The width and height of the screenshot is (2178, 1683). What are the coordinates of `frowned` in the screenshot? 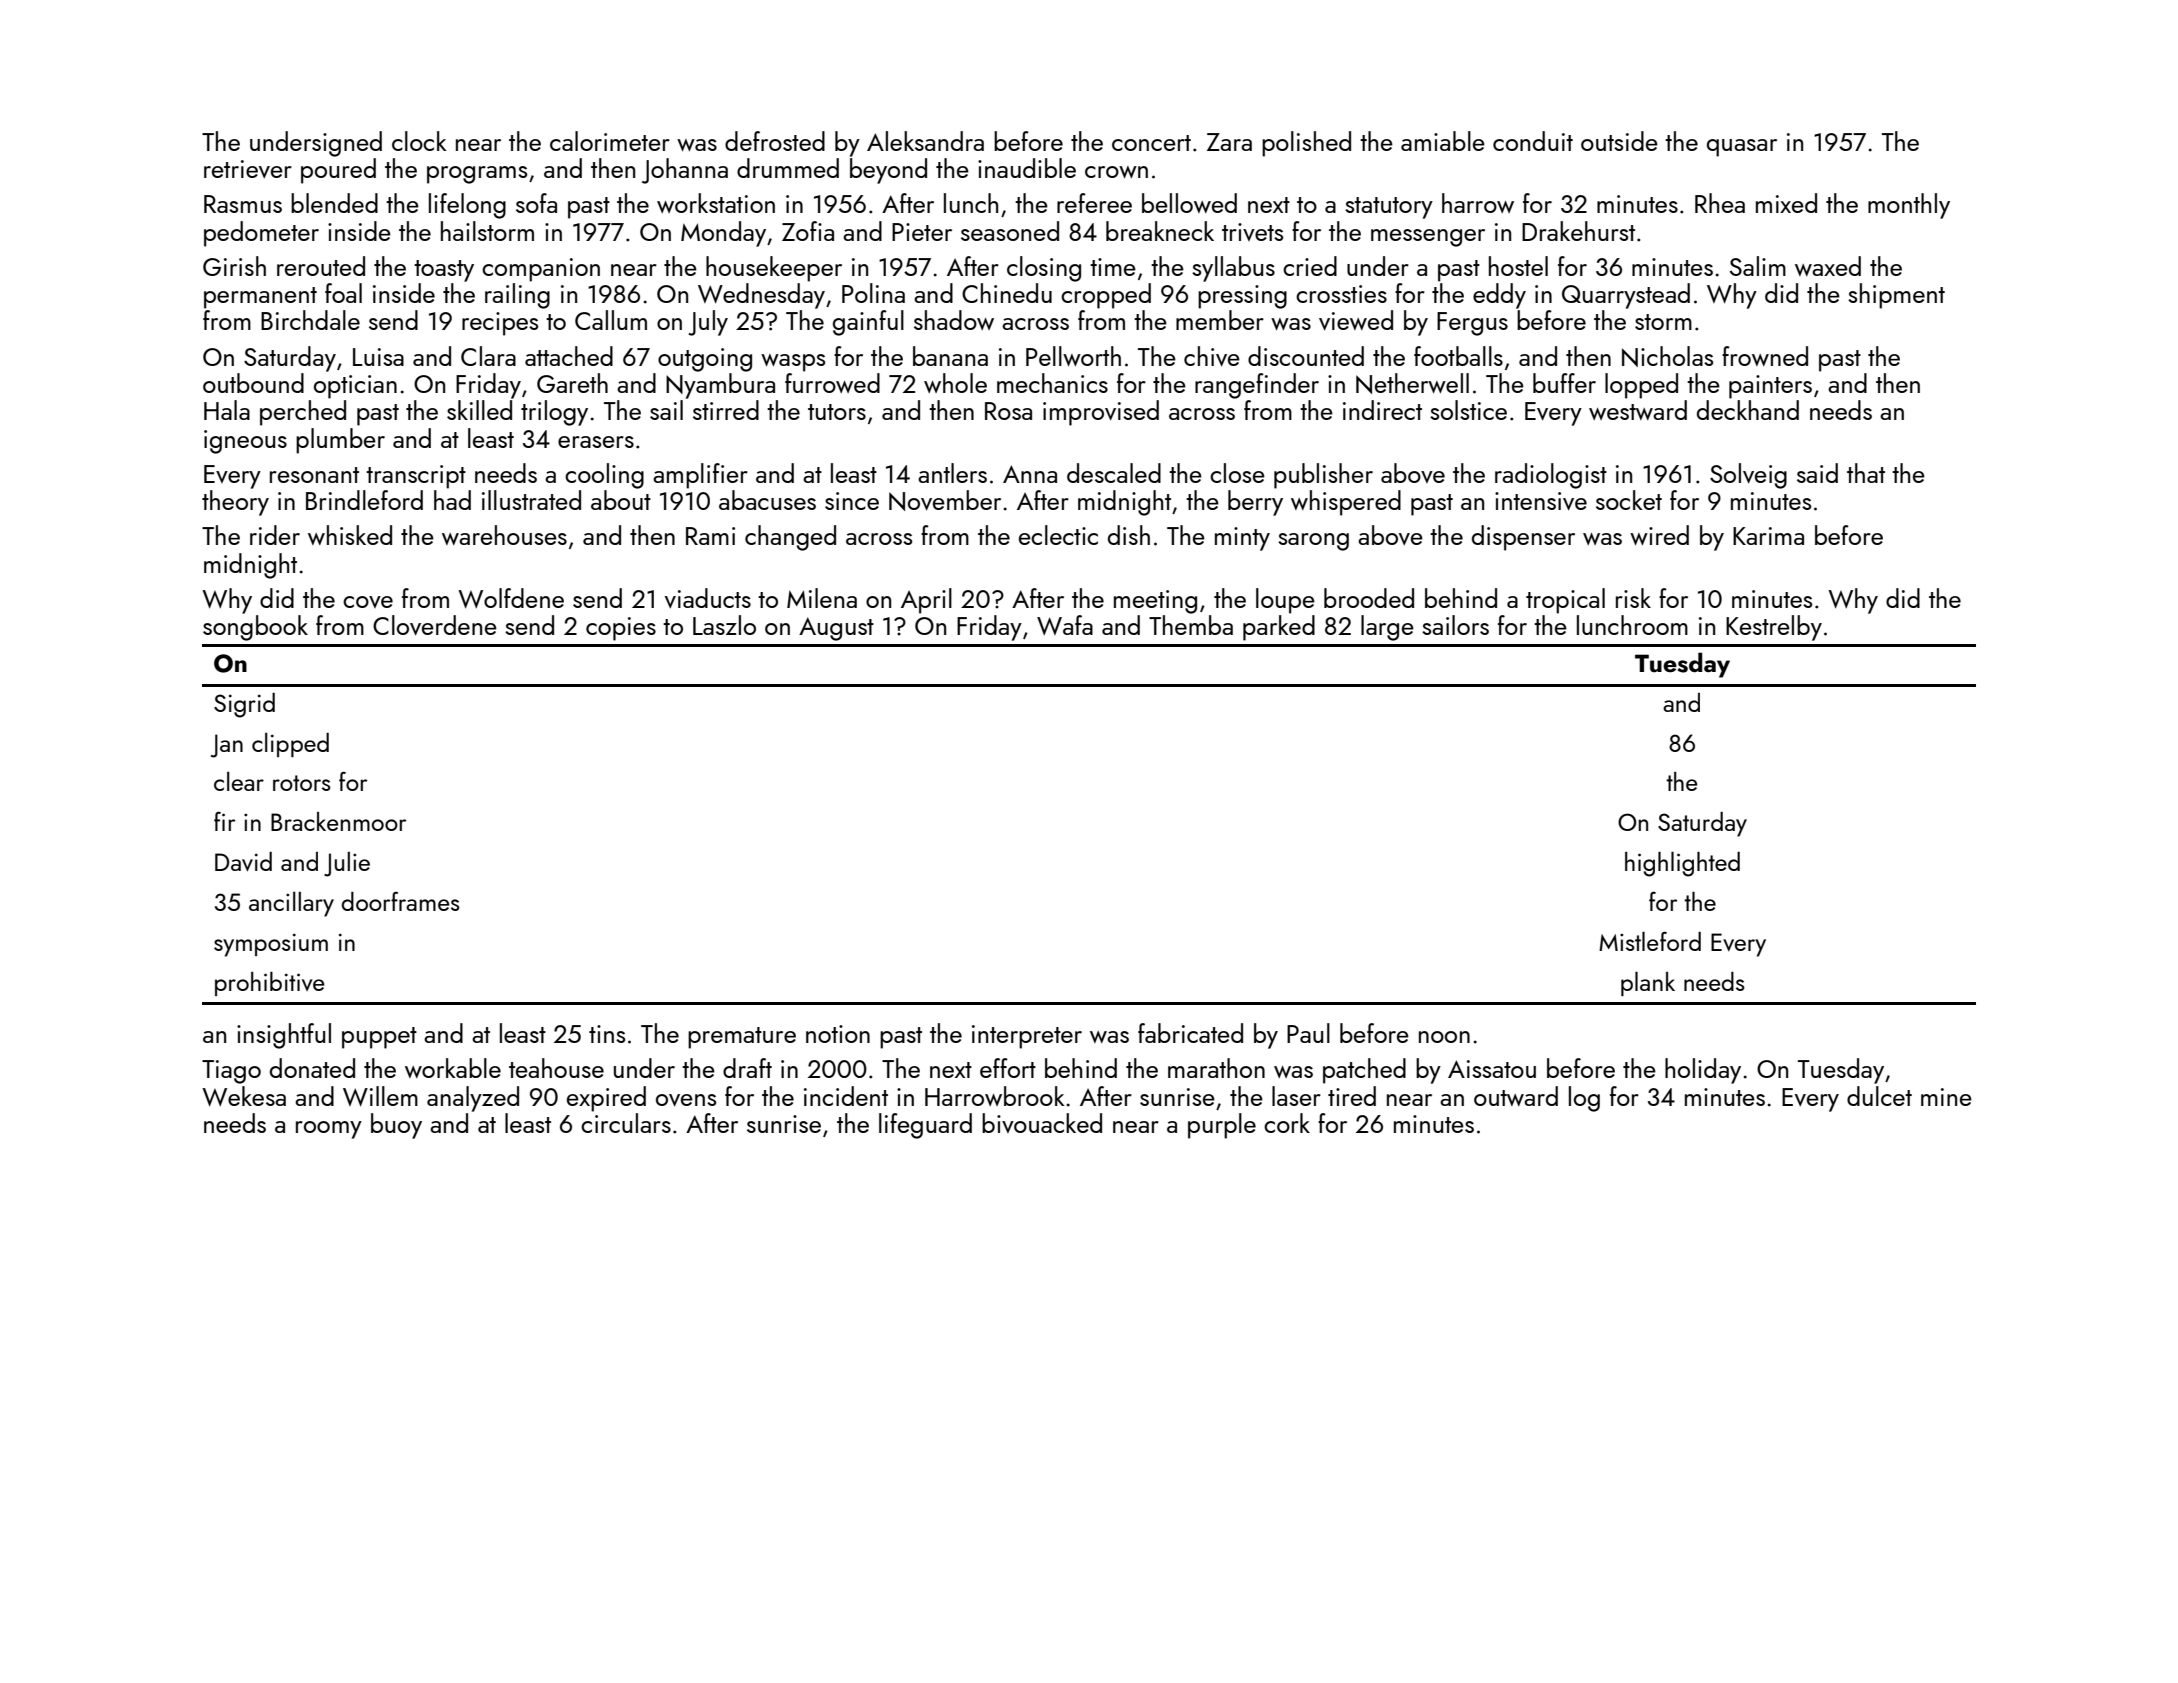 It's located at (1765, 356).
